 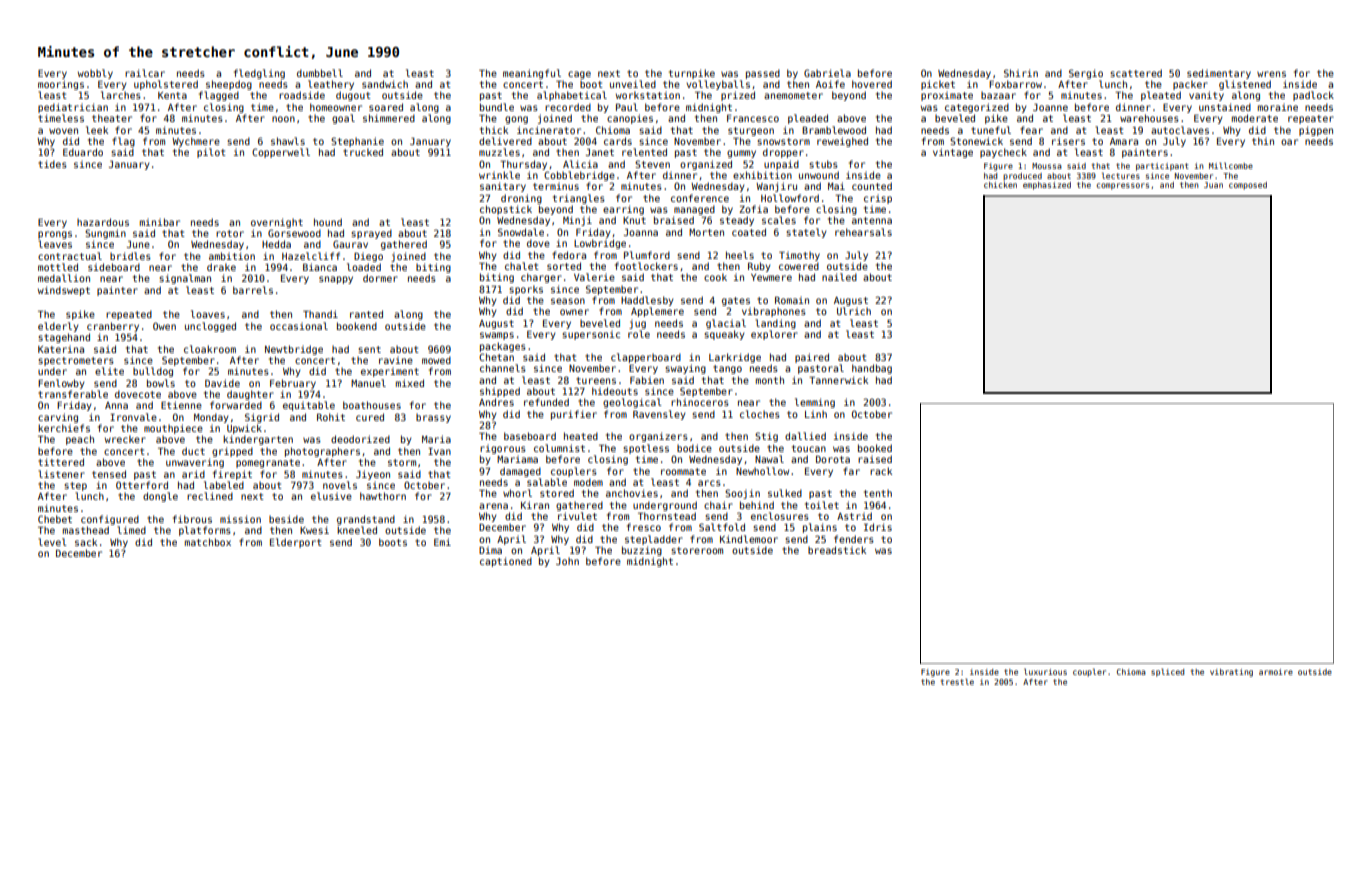 What do you see at coordinates (369, 349) in the screenshot?
I see `sent` at bounding box center [369, 349].
